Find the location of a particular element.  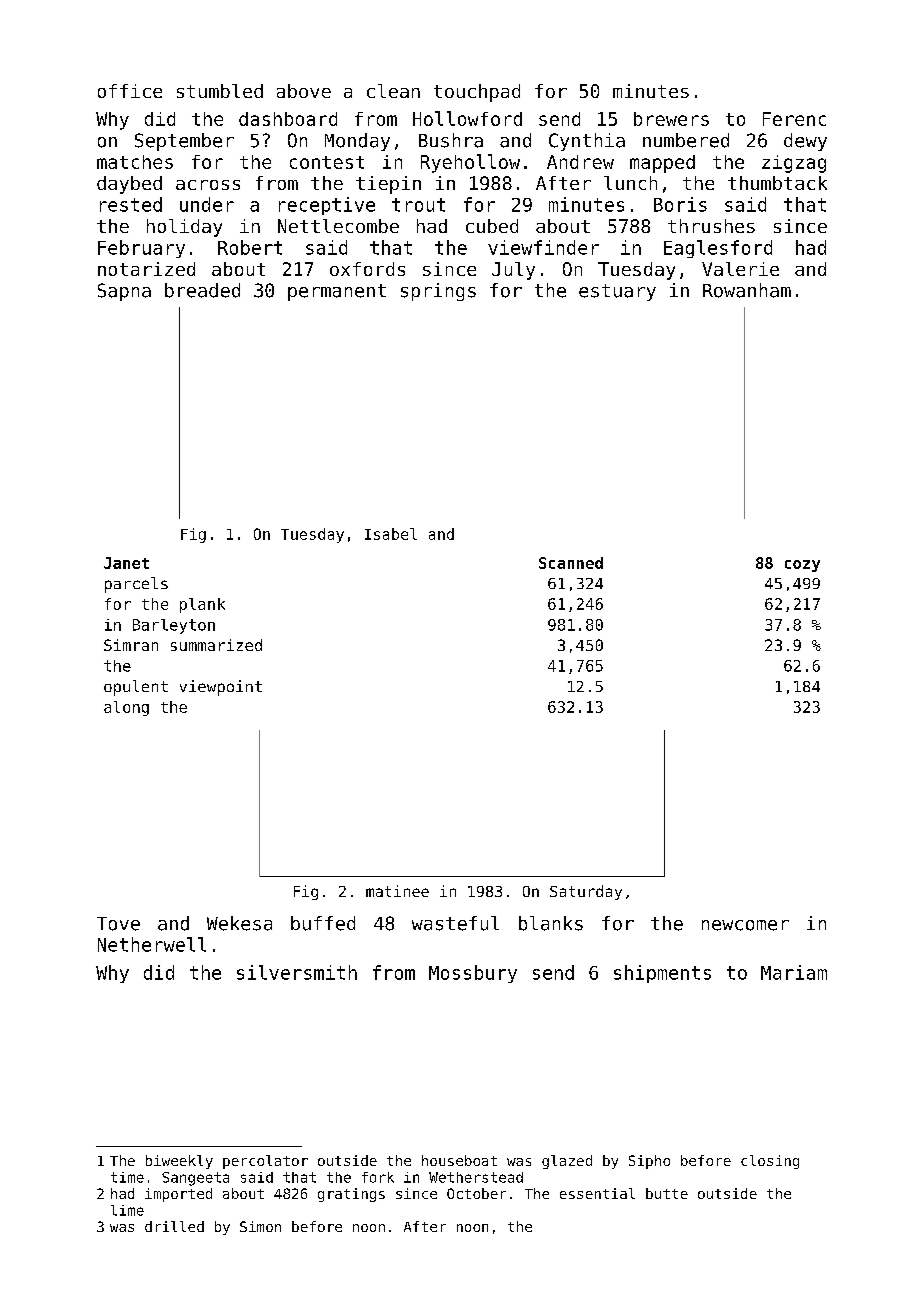

plank is located at coordinates (202, 605).
